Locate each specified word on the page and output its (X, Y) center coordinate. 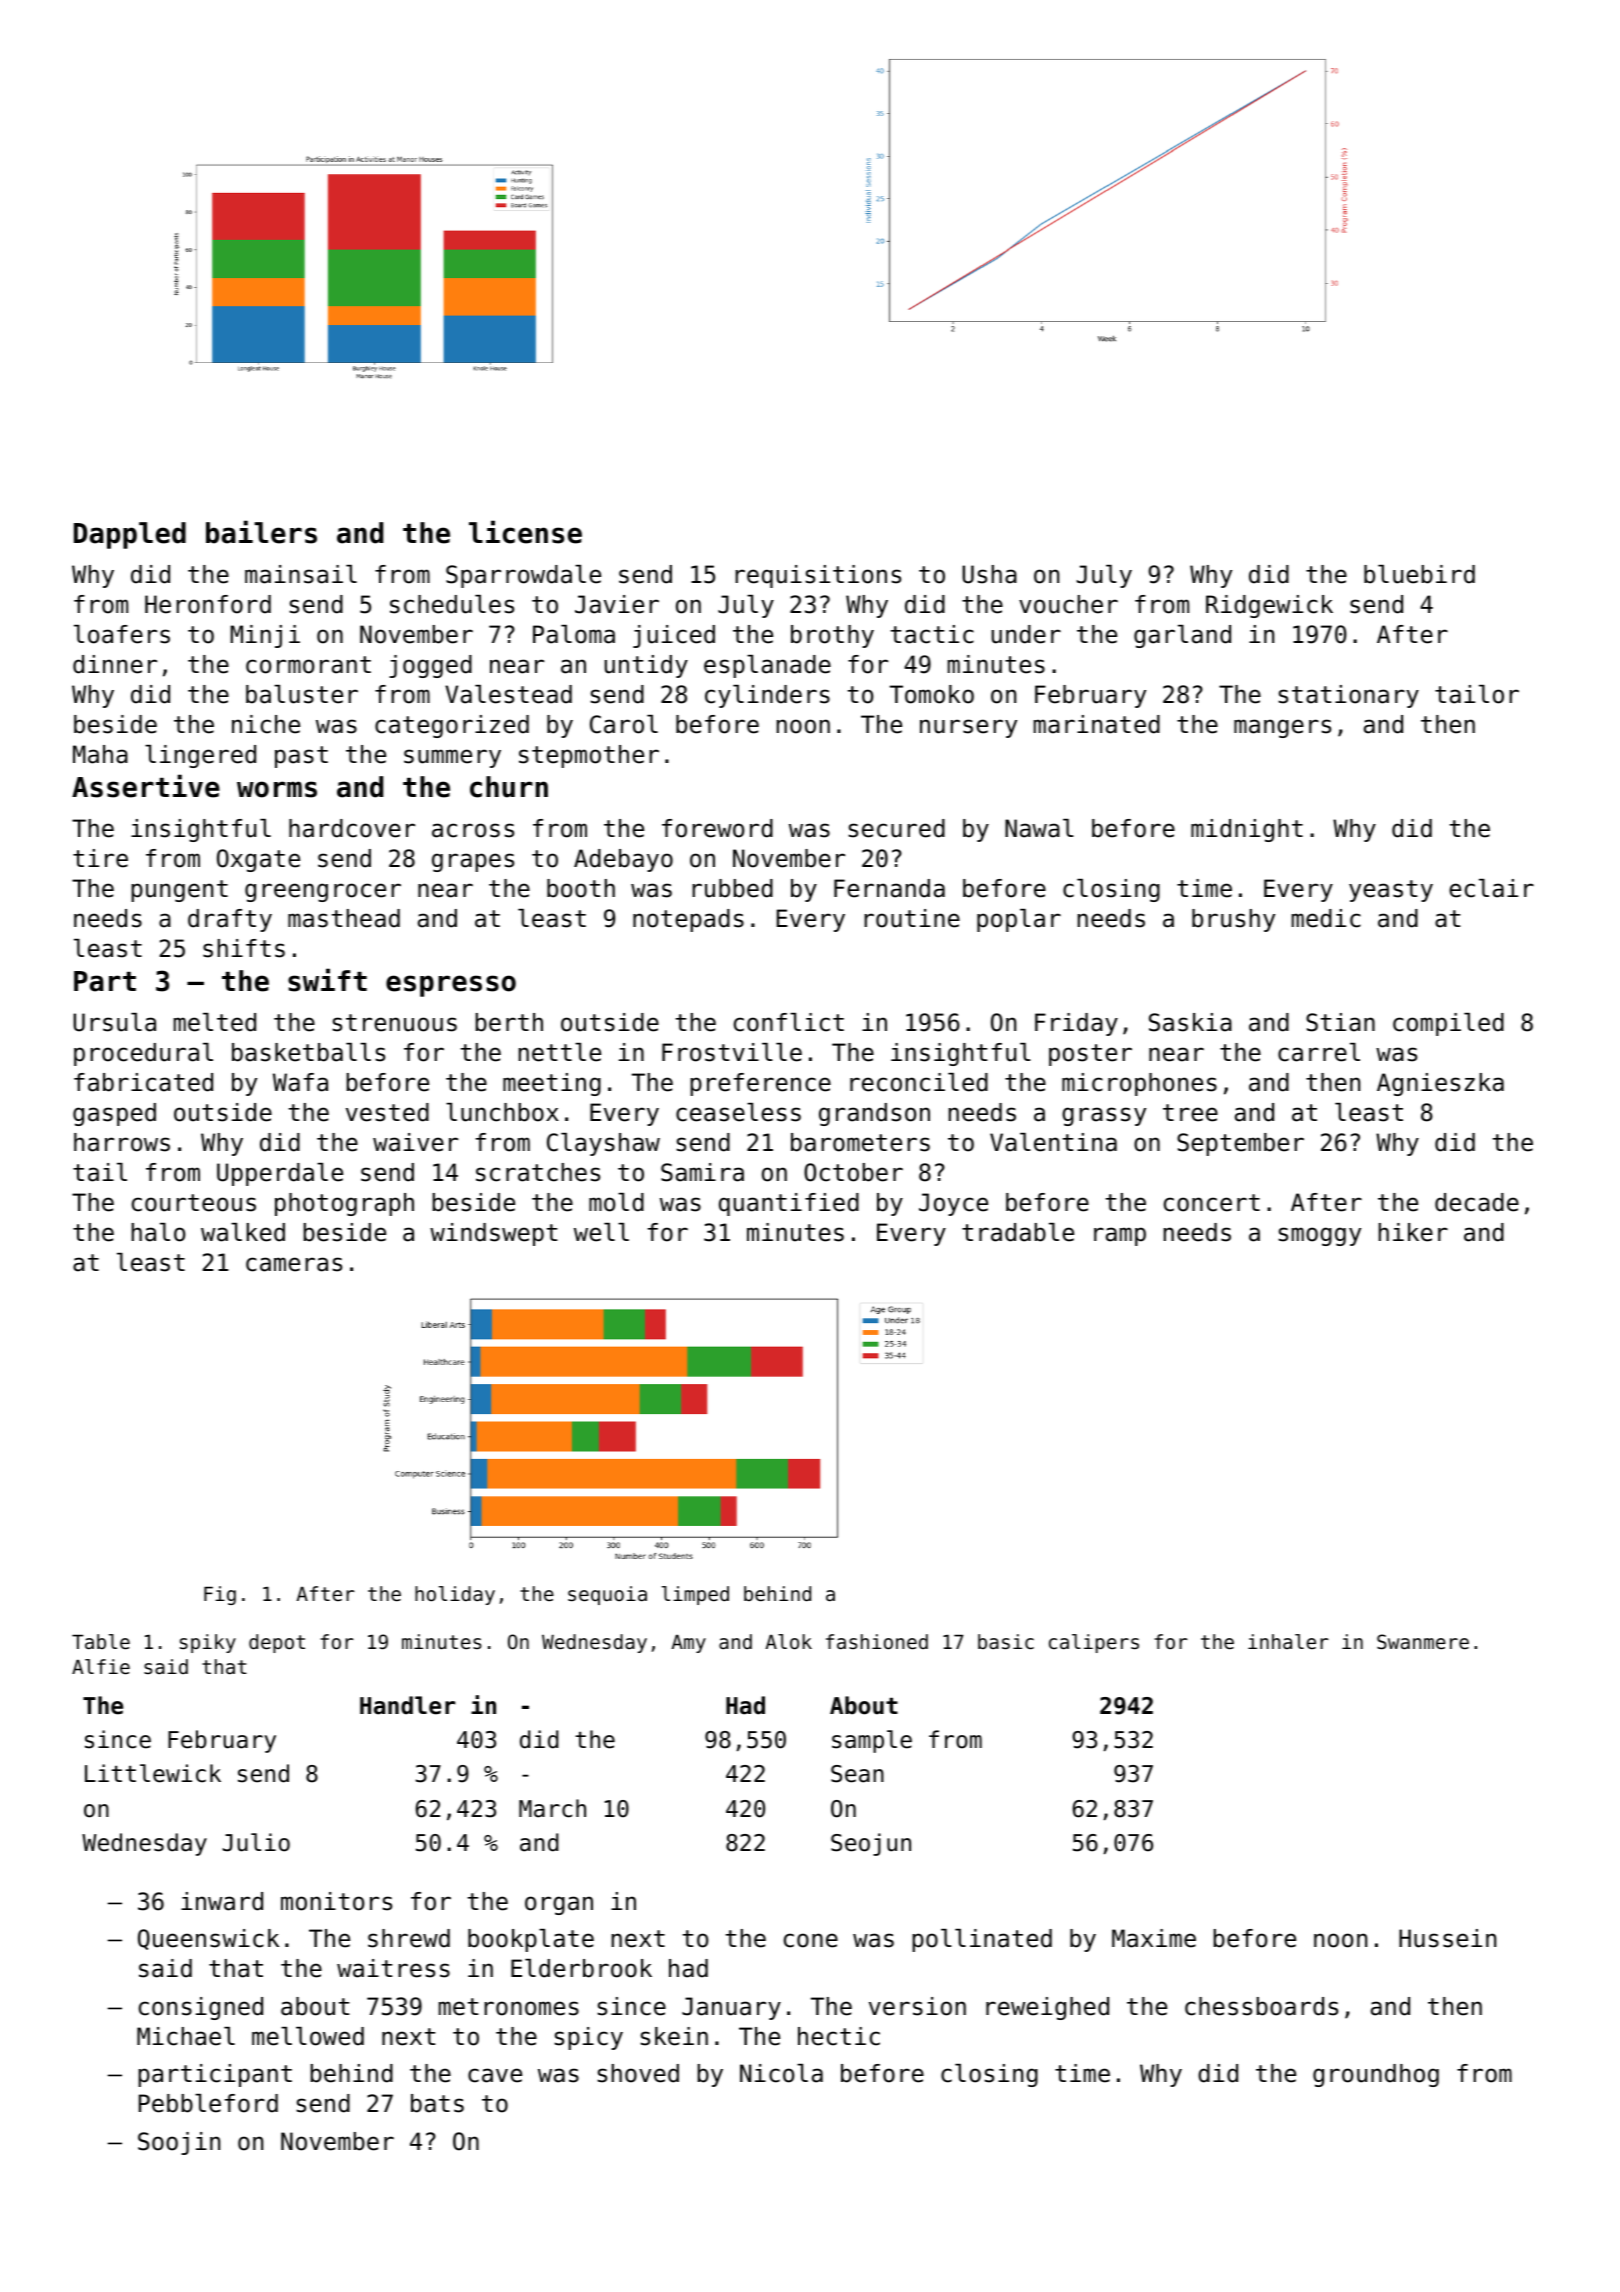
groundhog (1376, 2075)
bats (437, 2103)
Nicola (781, 2073)
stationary (1348, 696)
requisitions (818, 576)
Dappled (130, 535)
